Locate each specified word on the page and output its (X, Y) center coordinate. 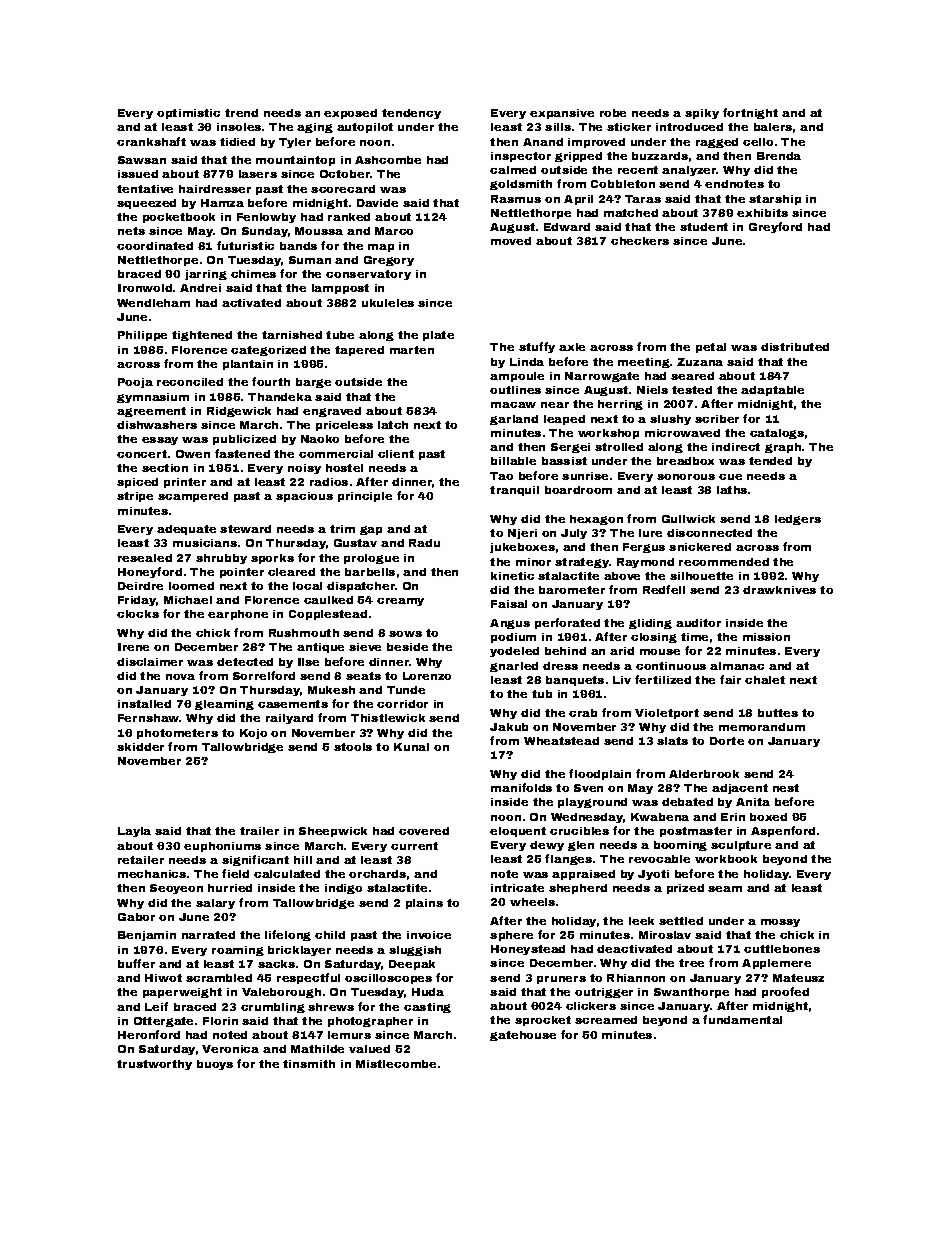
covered (424, 831)
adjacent (740, 789)
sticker (629, 127)
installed (144, 704)
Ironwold (145, 288)
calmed (513, 170)
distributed (795, 347)
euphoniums (222, 847)
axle (572, 347)
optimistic (188, 114)
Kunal (411, 747)
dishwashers (157, 425)
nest (786, 788)
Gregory (389, 261)
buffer (136, 963)
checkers (640, 241)
